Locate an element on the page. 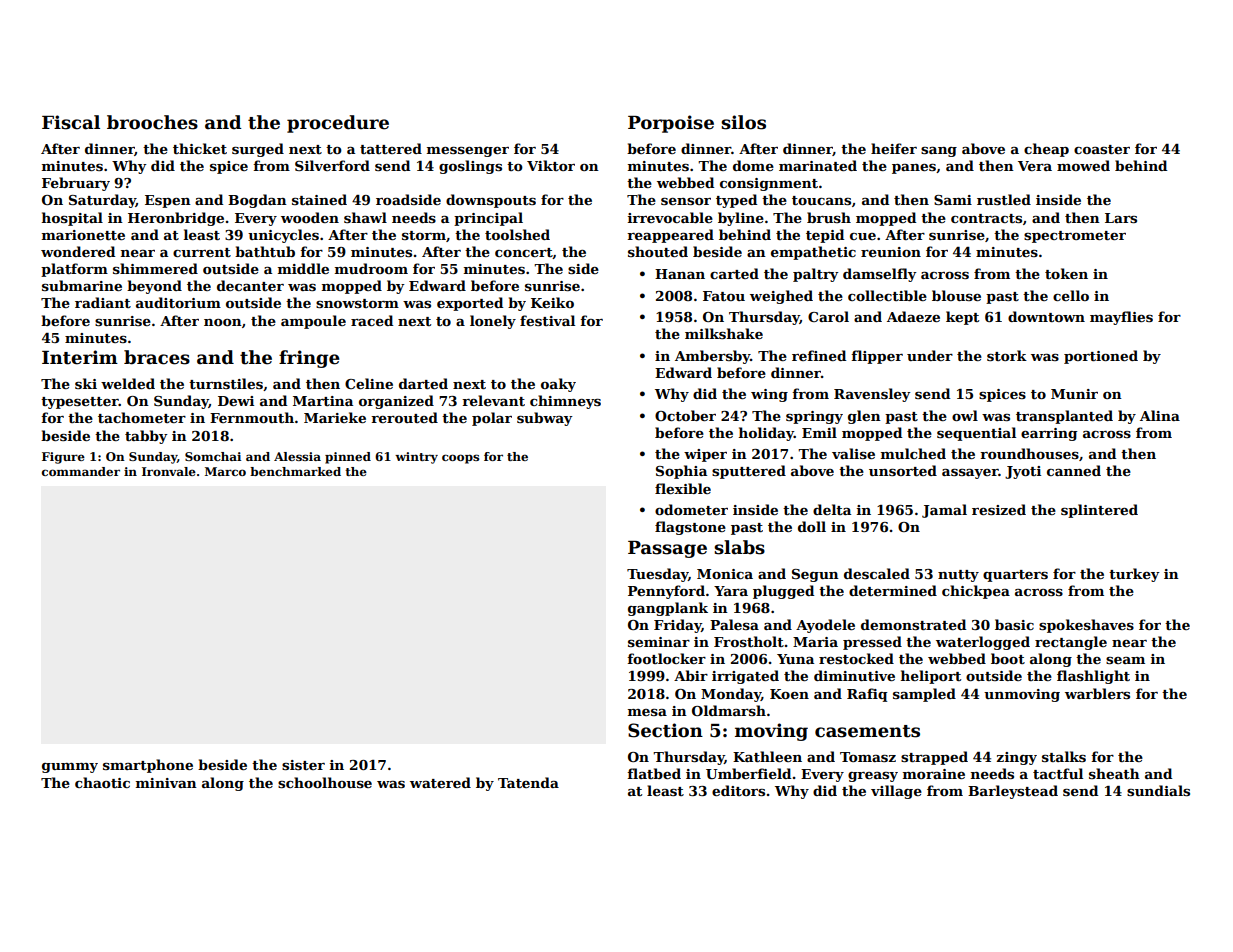 The image size is (1233, 952). February is located at coordinates (76, 184).
